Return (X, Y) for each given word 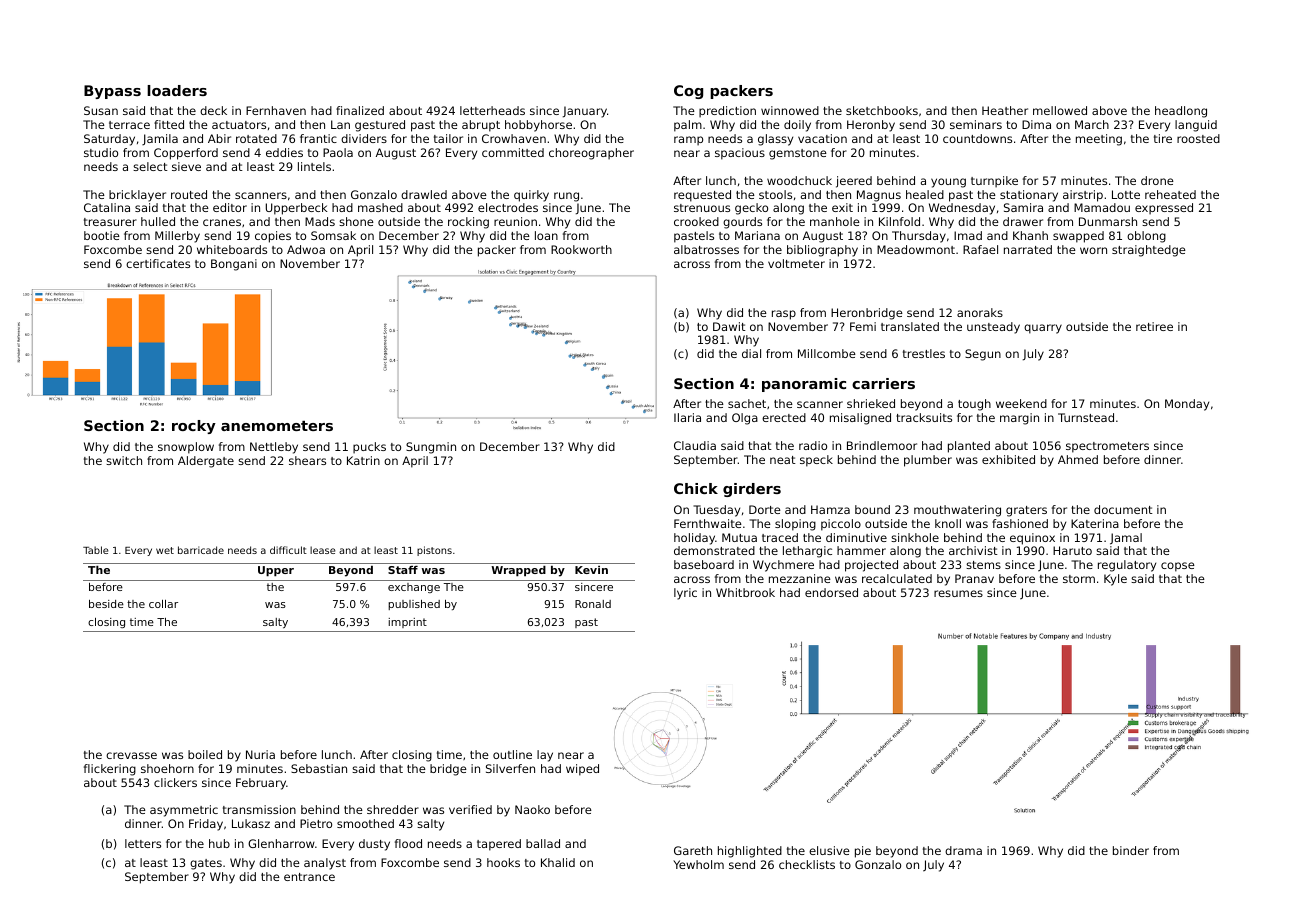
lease (322, 550)
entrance (309, 877)
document (1123, 509)
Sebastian (319, 768)
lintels (314, 166)
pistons (434, 551)
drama (963, 850)
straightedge (1149, 251)
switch (124, 460)
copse (1178, 567)
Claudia (695, 445)
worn (1093, 250)
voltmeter (796, 263)
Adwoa (306, 249)
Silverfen (510, 768)
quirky (531, 196)
